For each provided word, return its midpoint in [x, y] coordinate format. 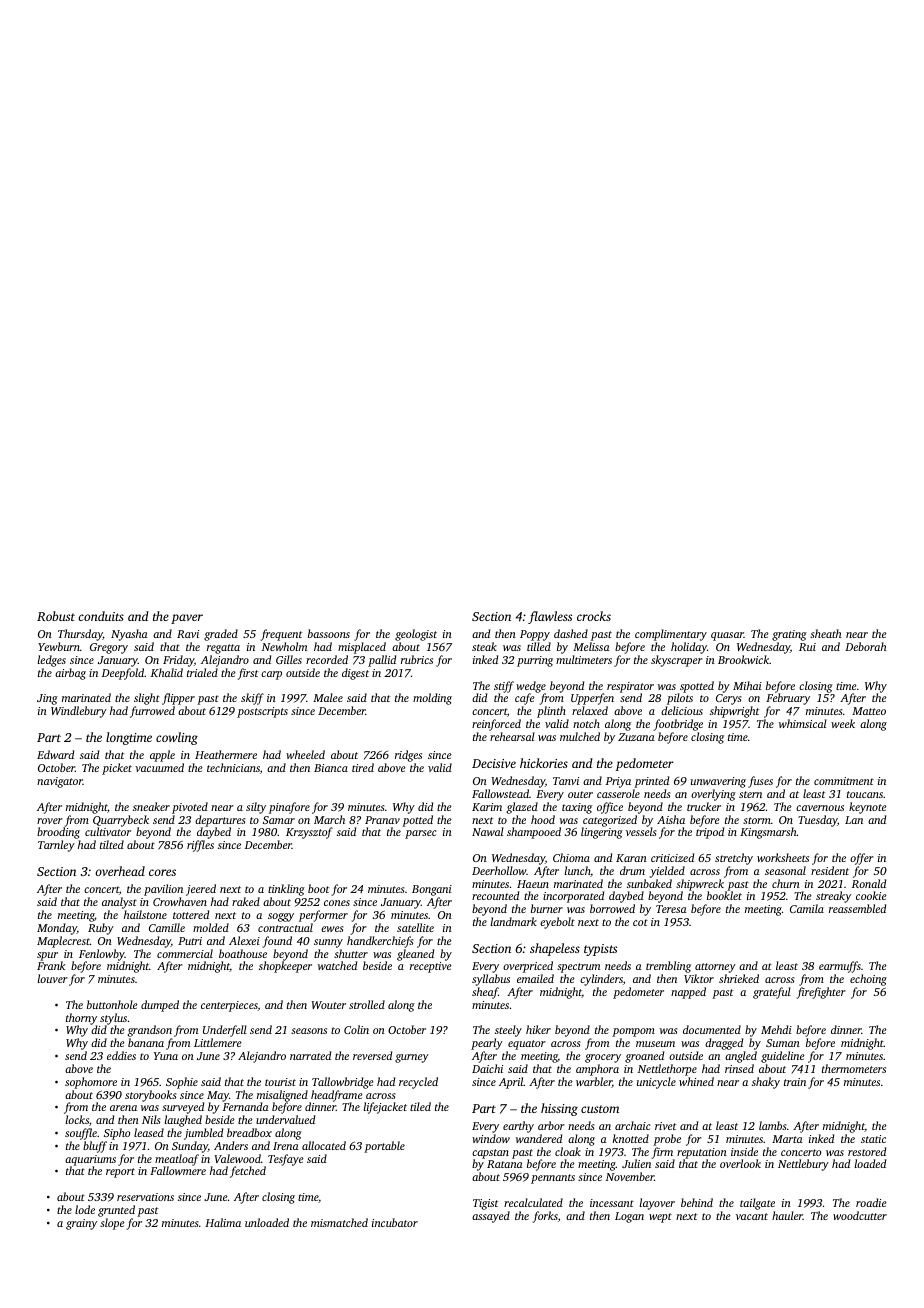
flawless [550, 617]
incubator [395, 1222]
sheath [825, 633]
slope [112, 1224]
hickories [544, 763]
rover [50, 821]
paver [187, 619]
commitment [844, 781]
